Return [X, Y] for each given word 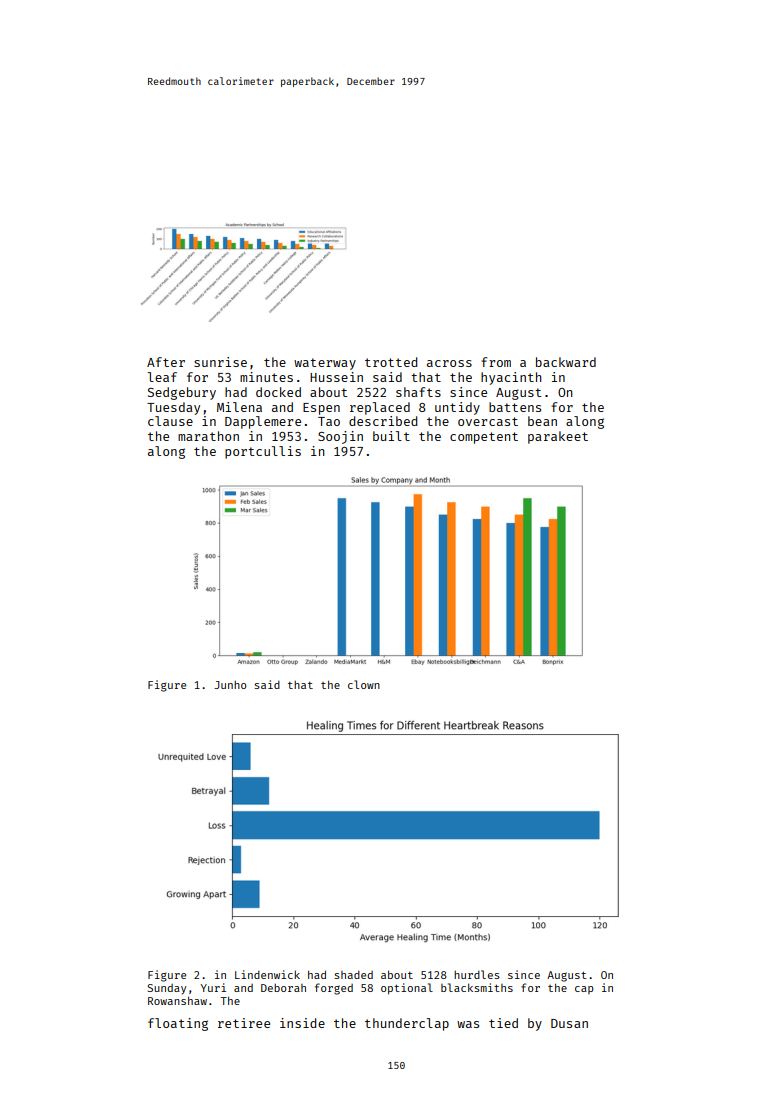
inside [302, 1023]
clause [170, 421]
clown [364, 684]
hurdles [477, 974]
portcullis [263, 452]
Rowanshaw [177, 1001]
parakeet [558, 437]
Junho [230, 685]
